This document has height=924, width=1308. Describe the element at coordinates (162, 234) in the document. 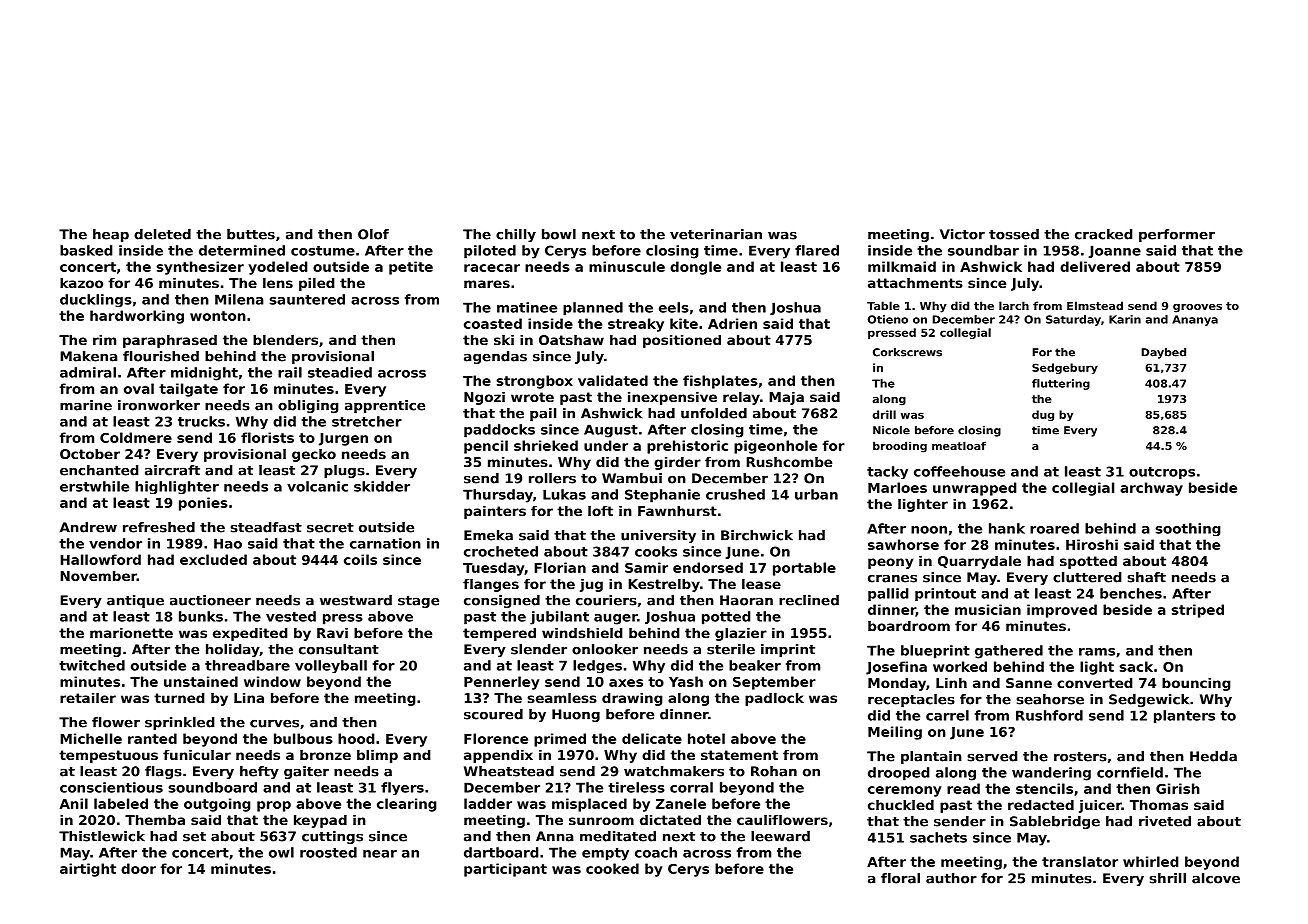

I see `deleted` at that location.
